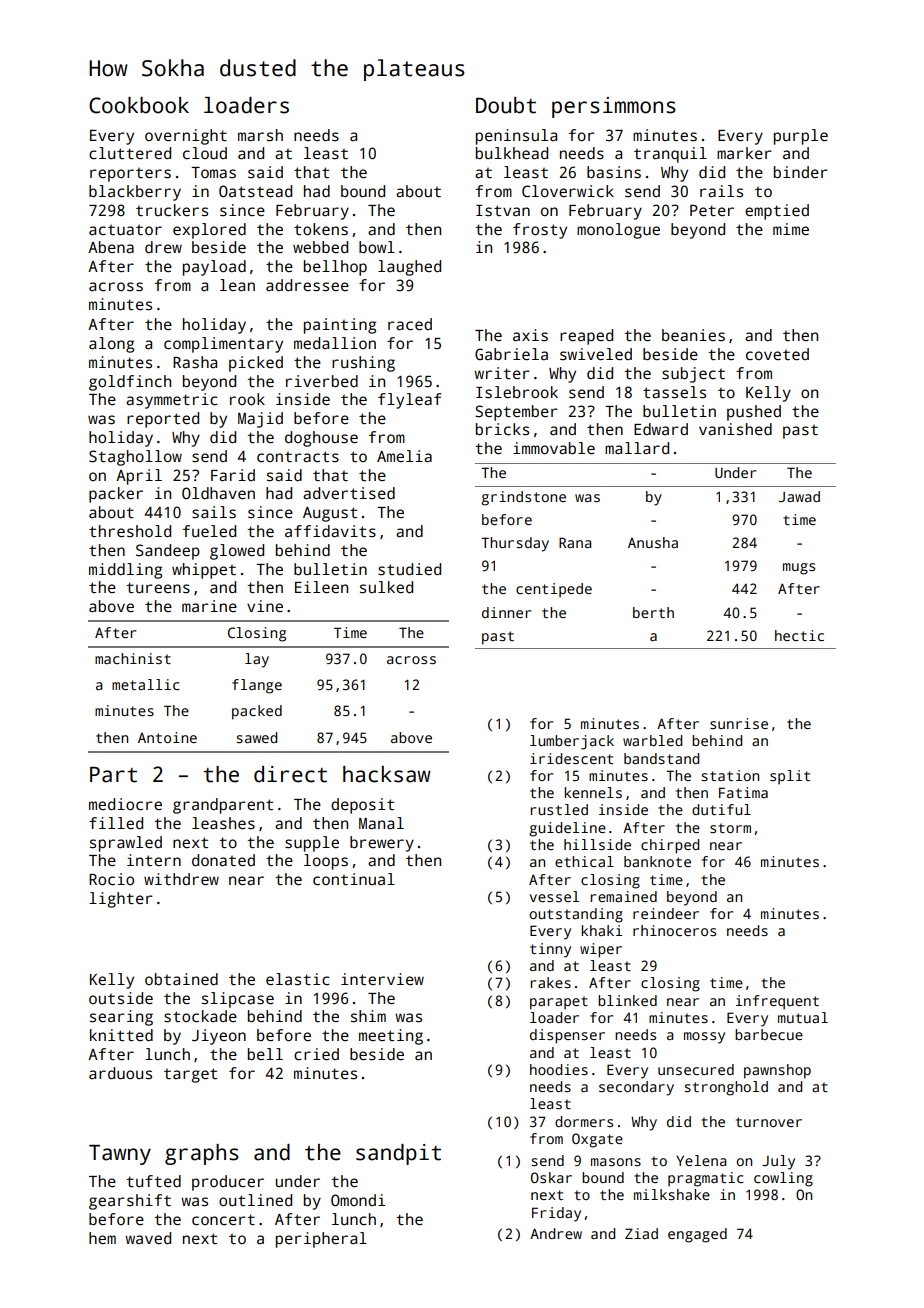 The width and height of the document is (924, 1308). I want to click on hem, so click(102, 1238).
